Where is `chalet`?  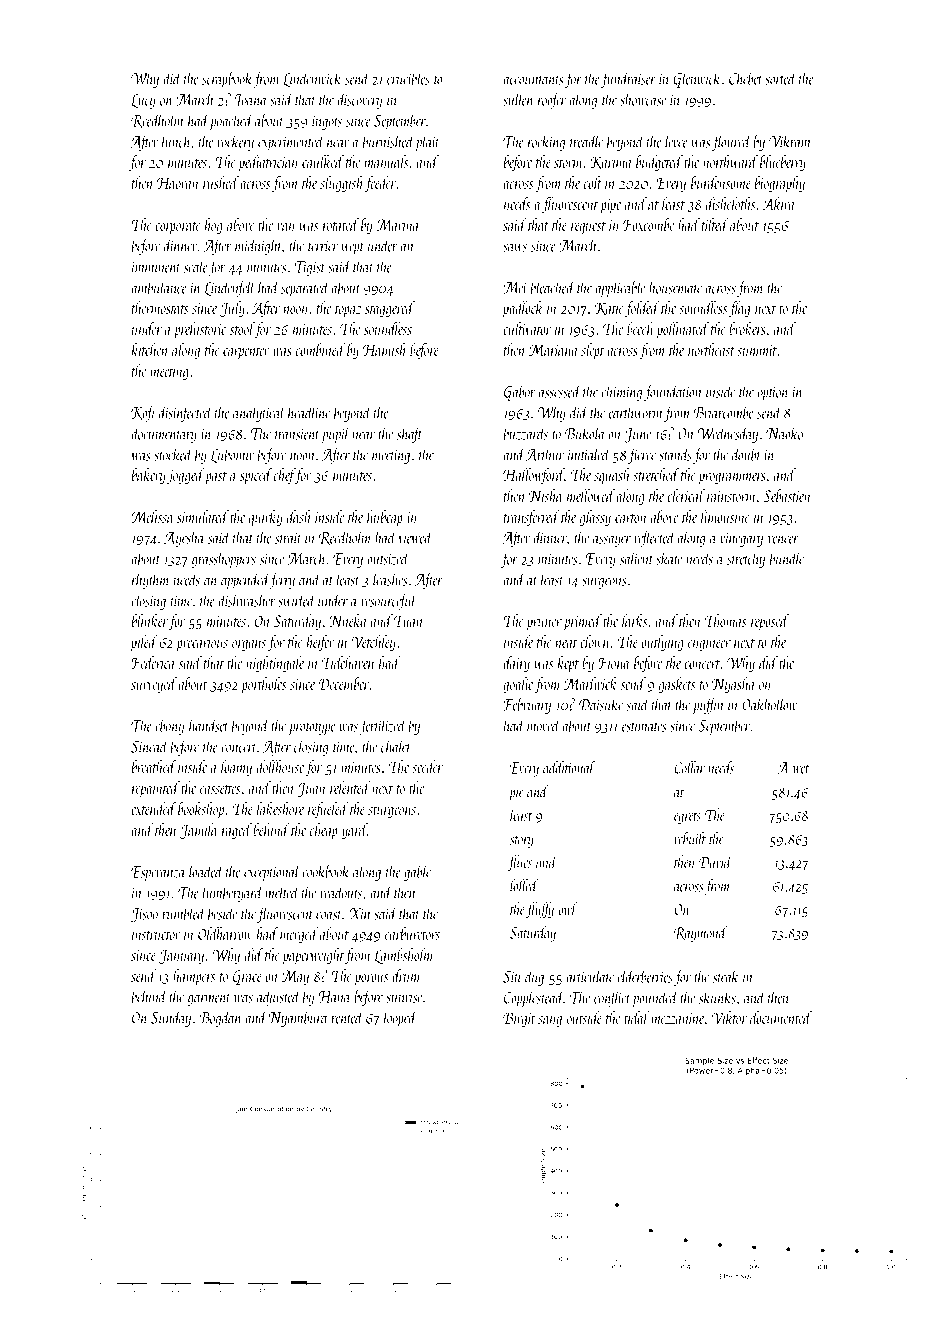 chalet is located at coordinates (396, 746).
